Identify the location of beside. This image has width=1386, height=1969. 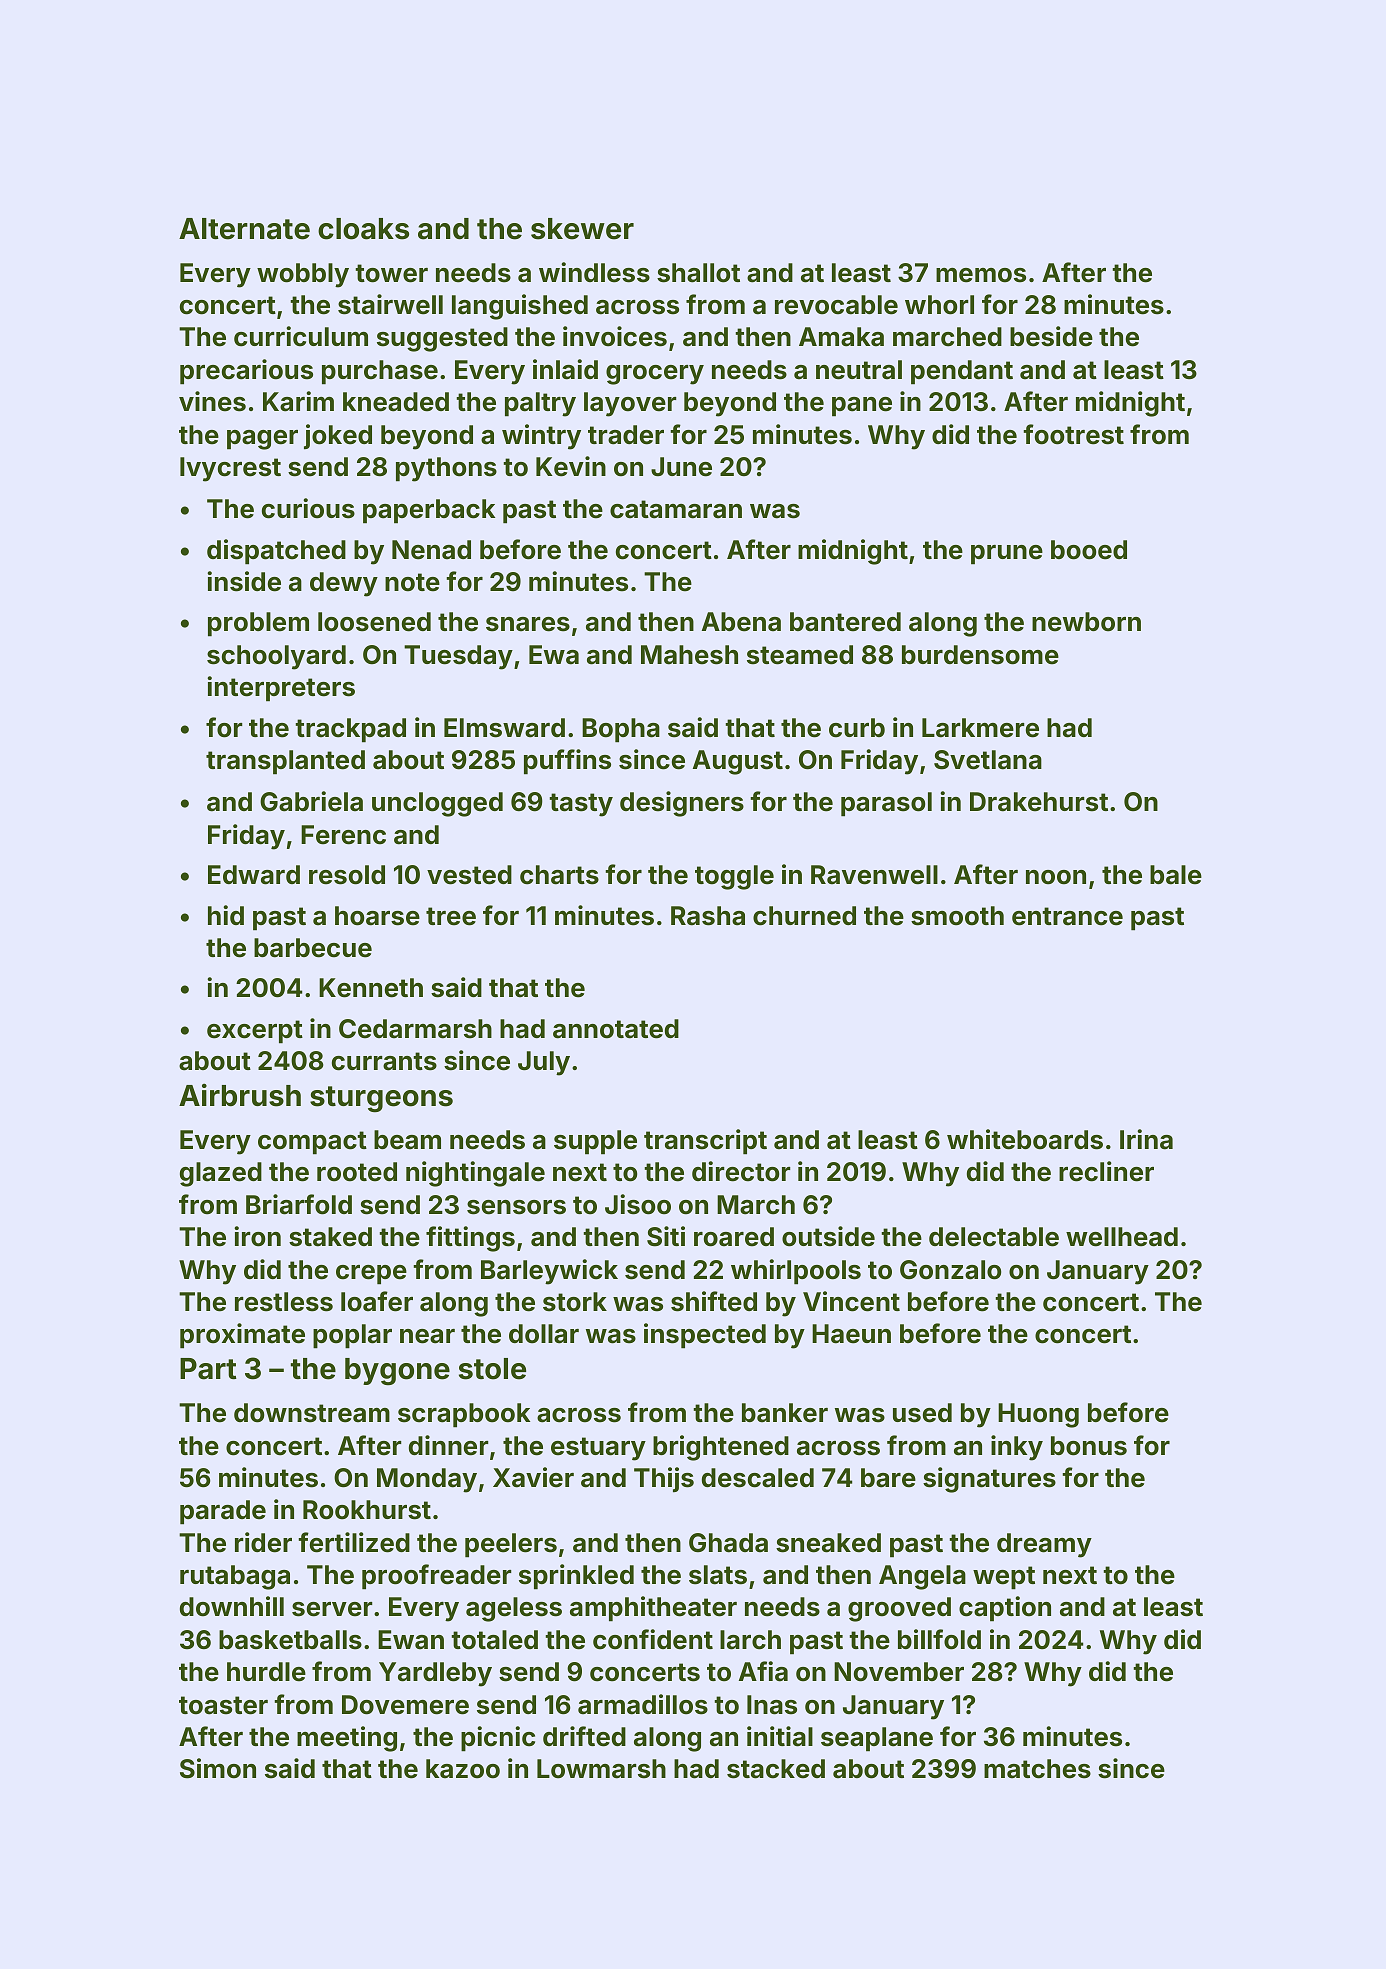
(1051, 336).
